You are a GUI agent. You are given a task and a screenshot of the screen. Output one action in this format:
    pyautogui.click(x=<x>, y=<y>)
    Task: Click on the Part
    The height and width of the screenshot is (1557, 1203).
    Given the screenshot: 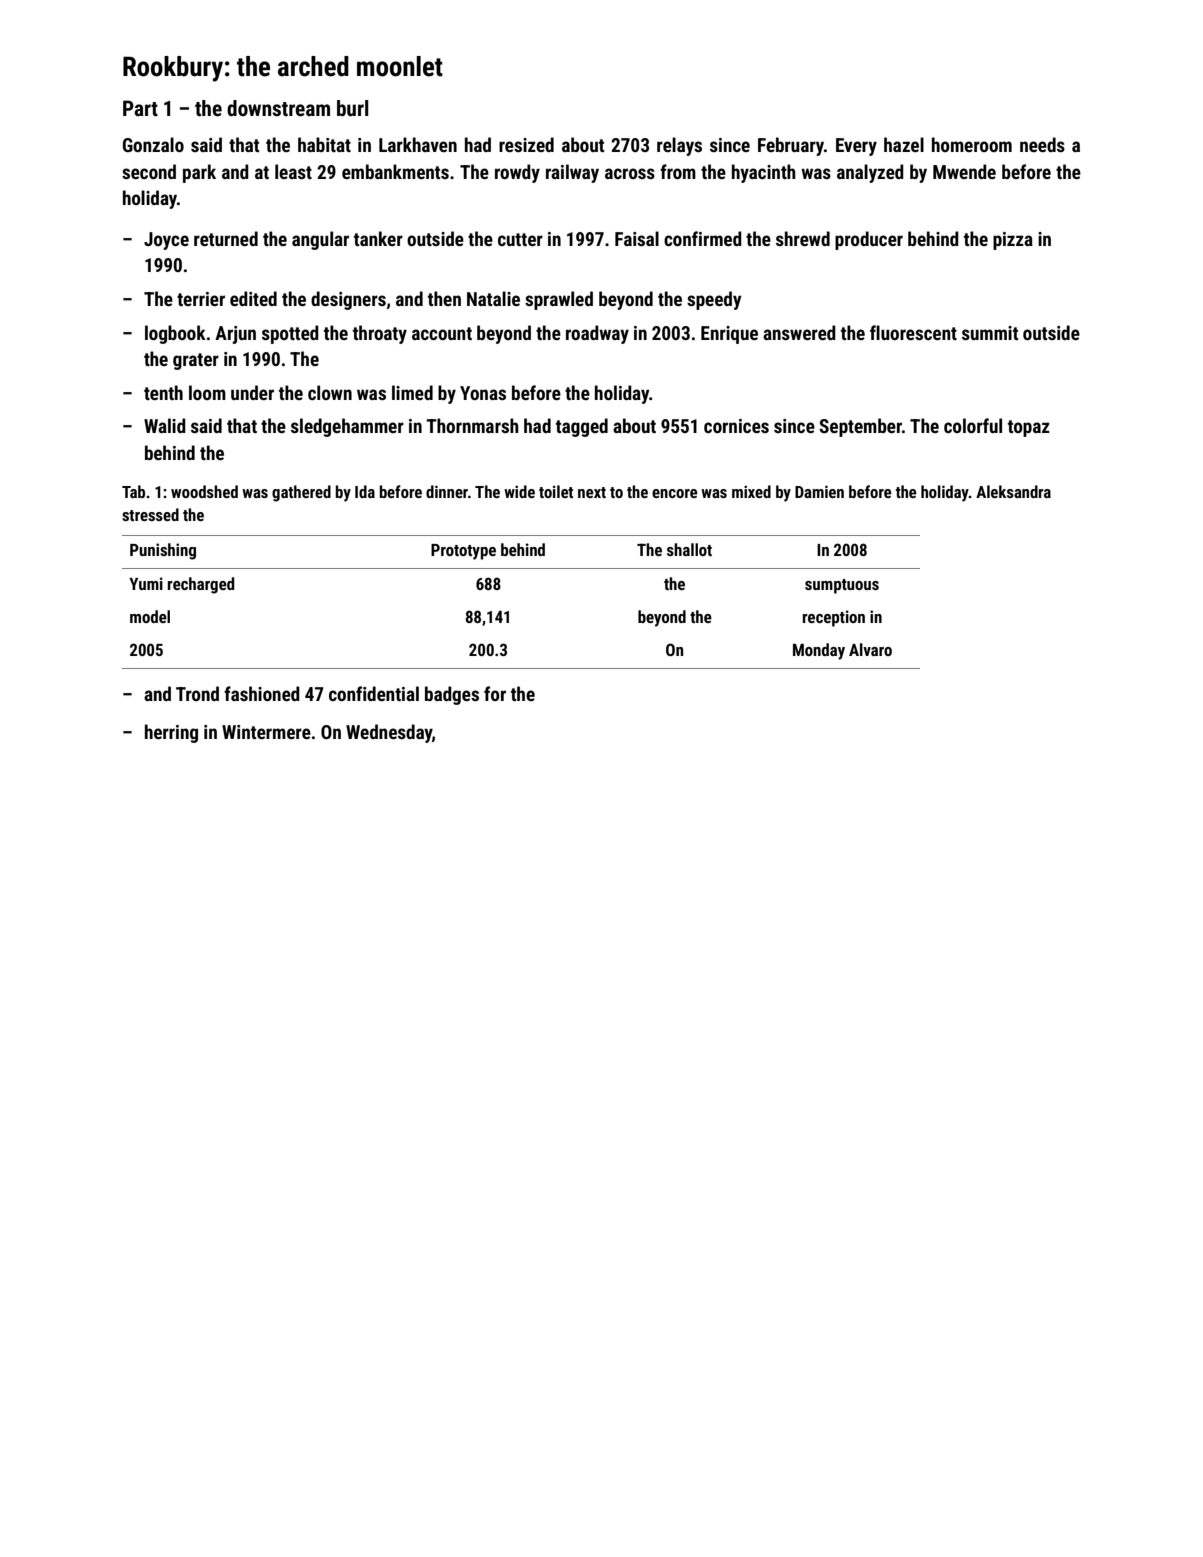 What is the action you would take?
    pyautogui.click(x=140, y=108)
